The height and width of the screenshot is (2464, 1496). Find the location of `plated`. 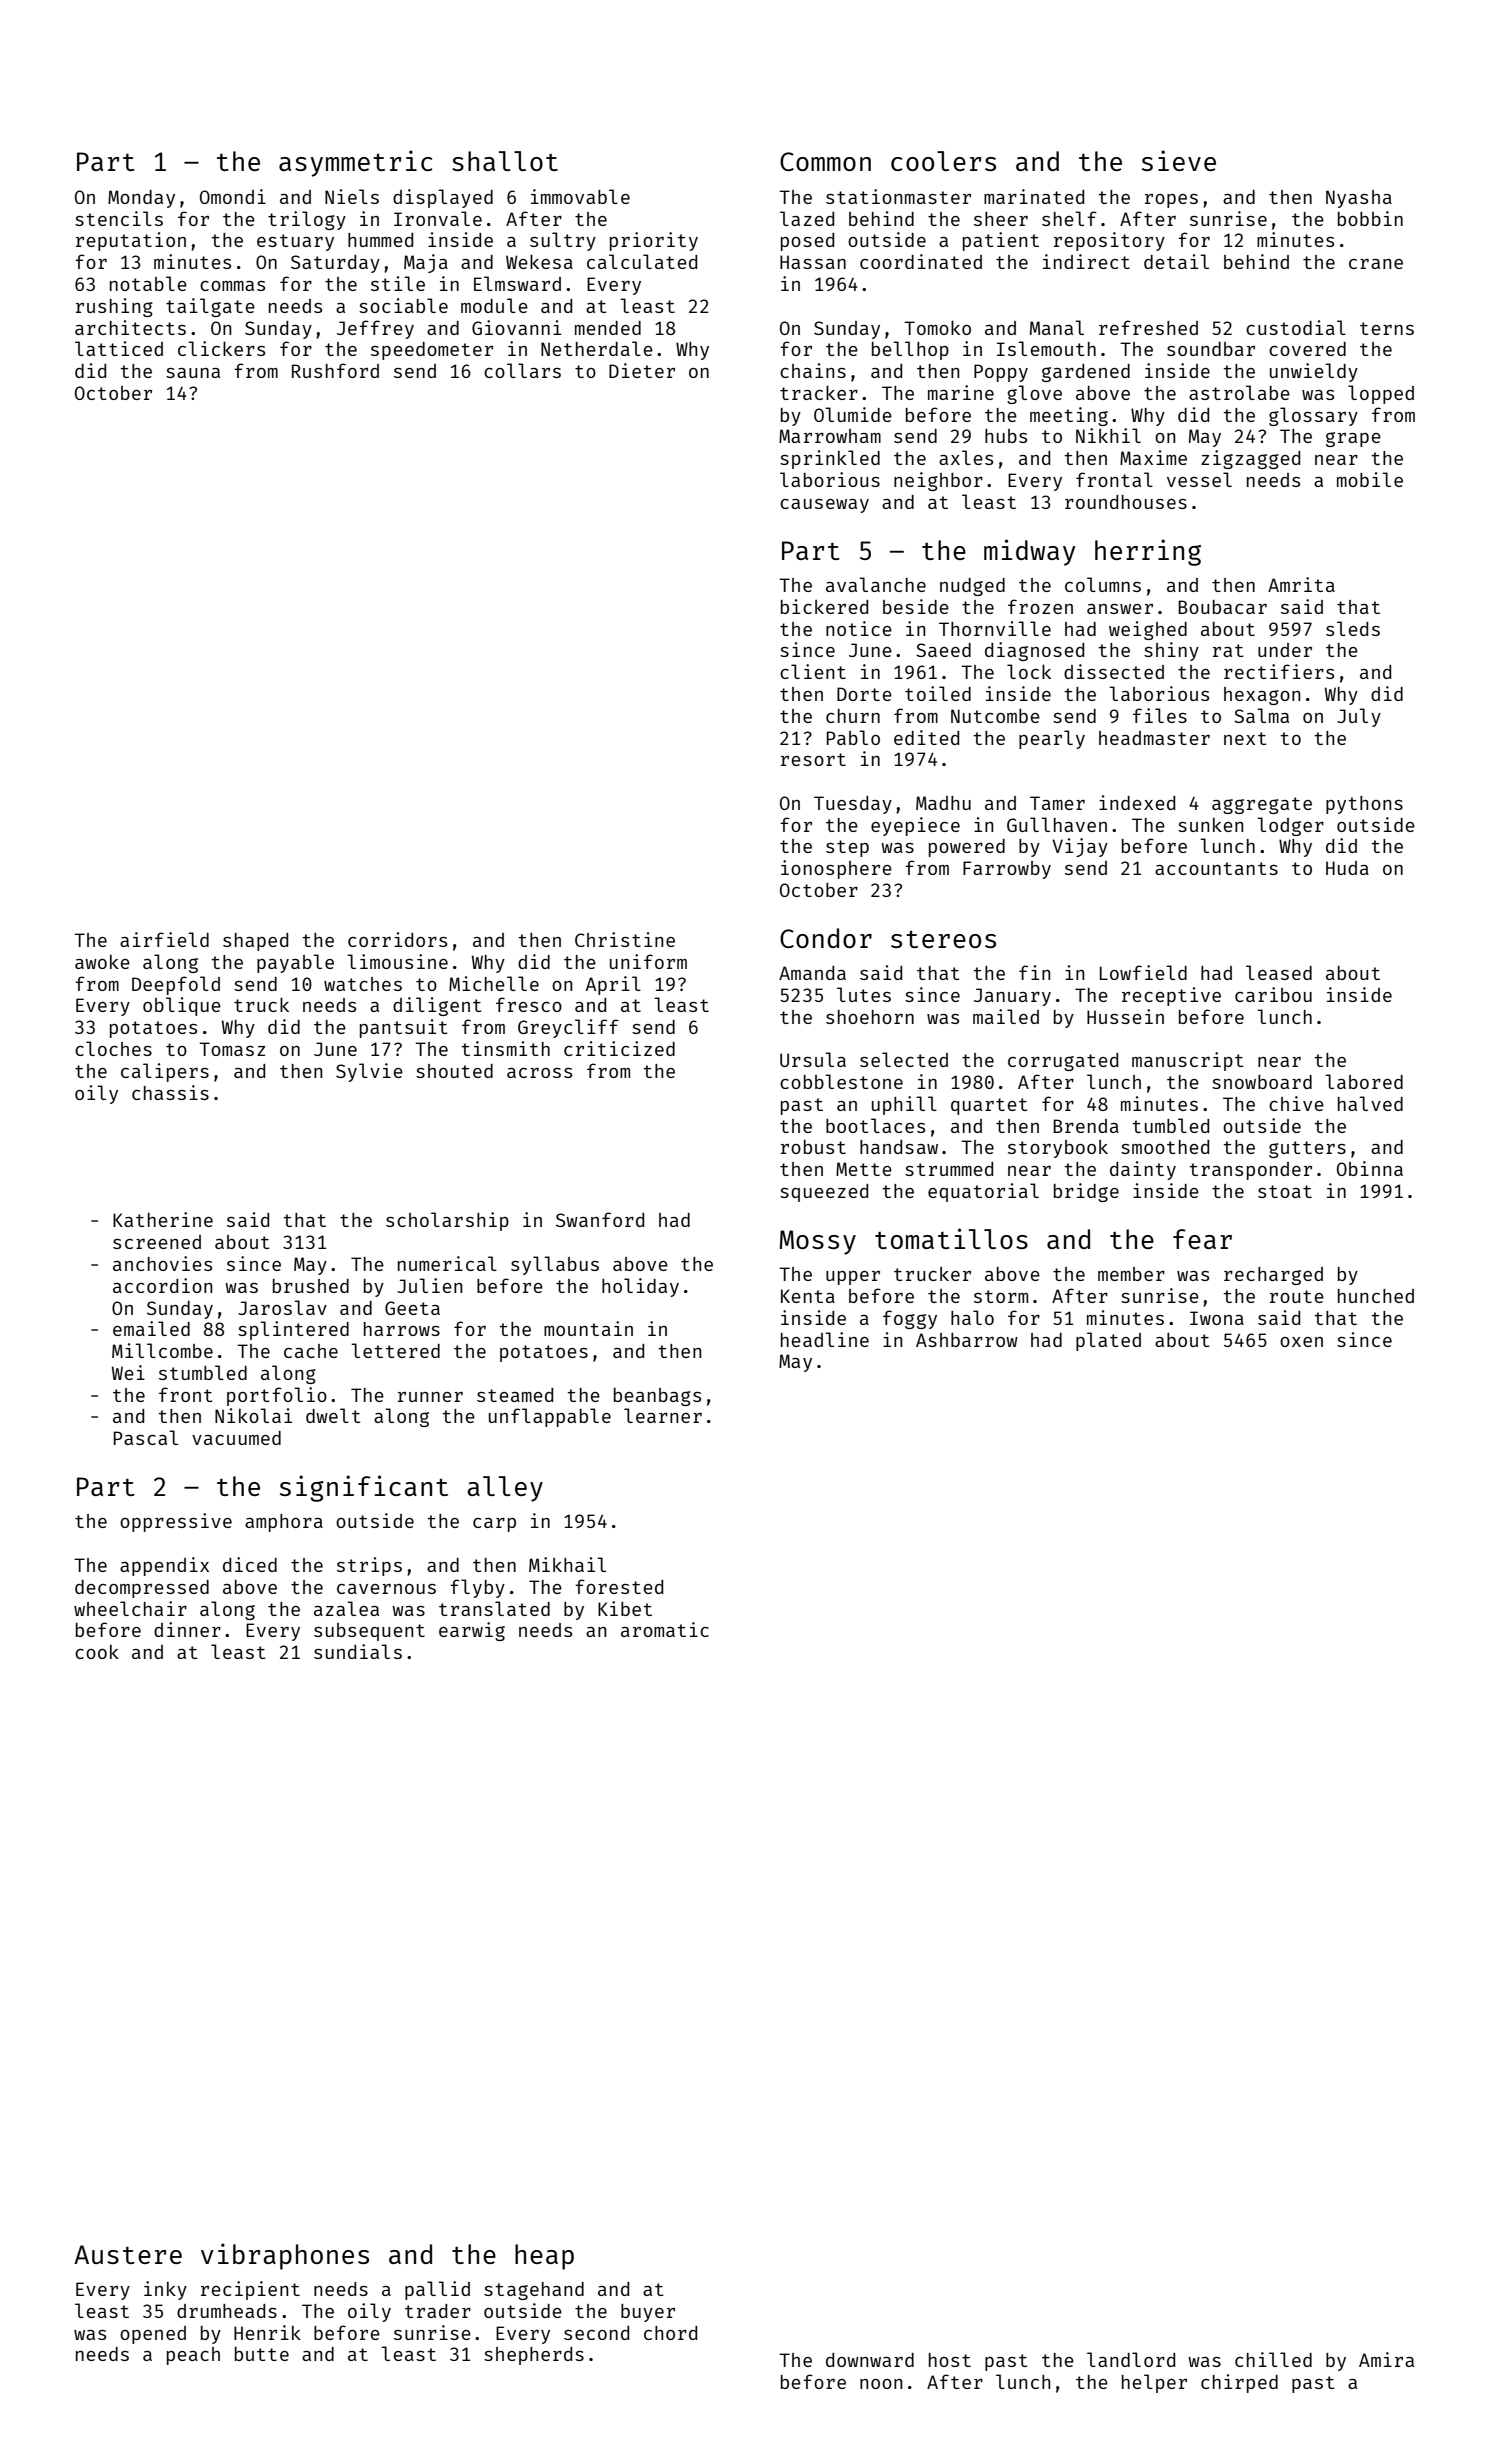

plated is located at coordinates (1108, 1341).
